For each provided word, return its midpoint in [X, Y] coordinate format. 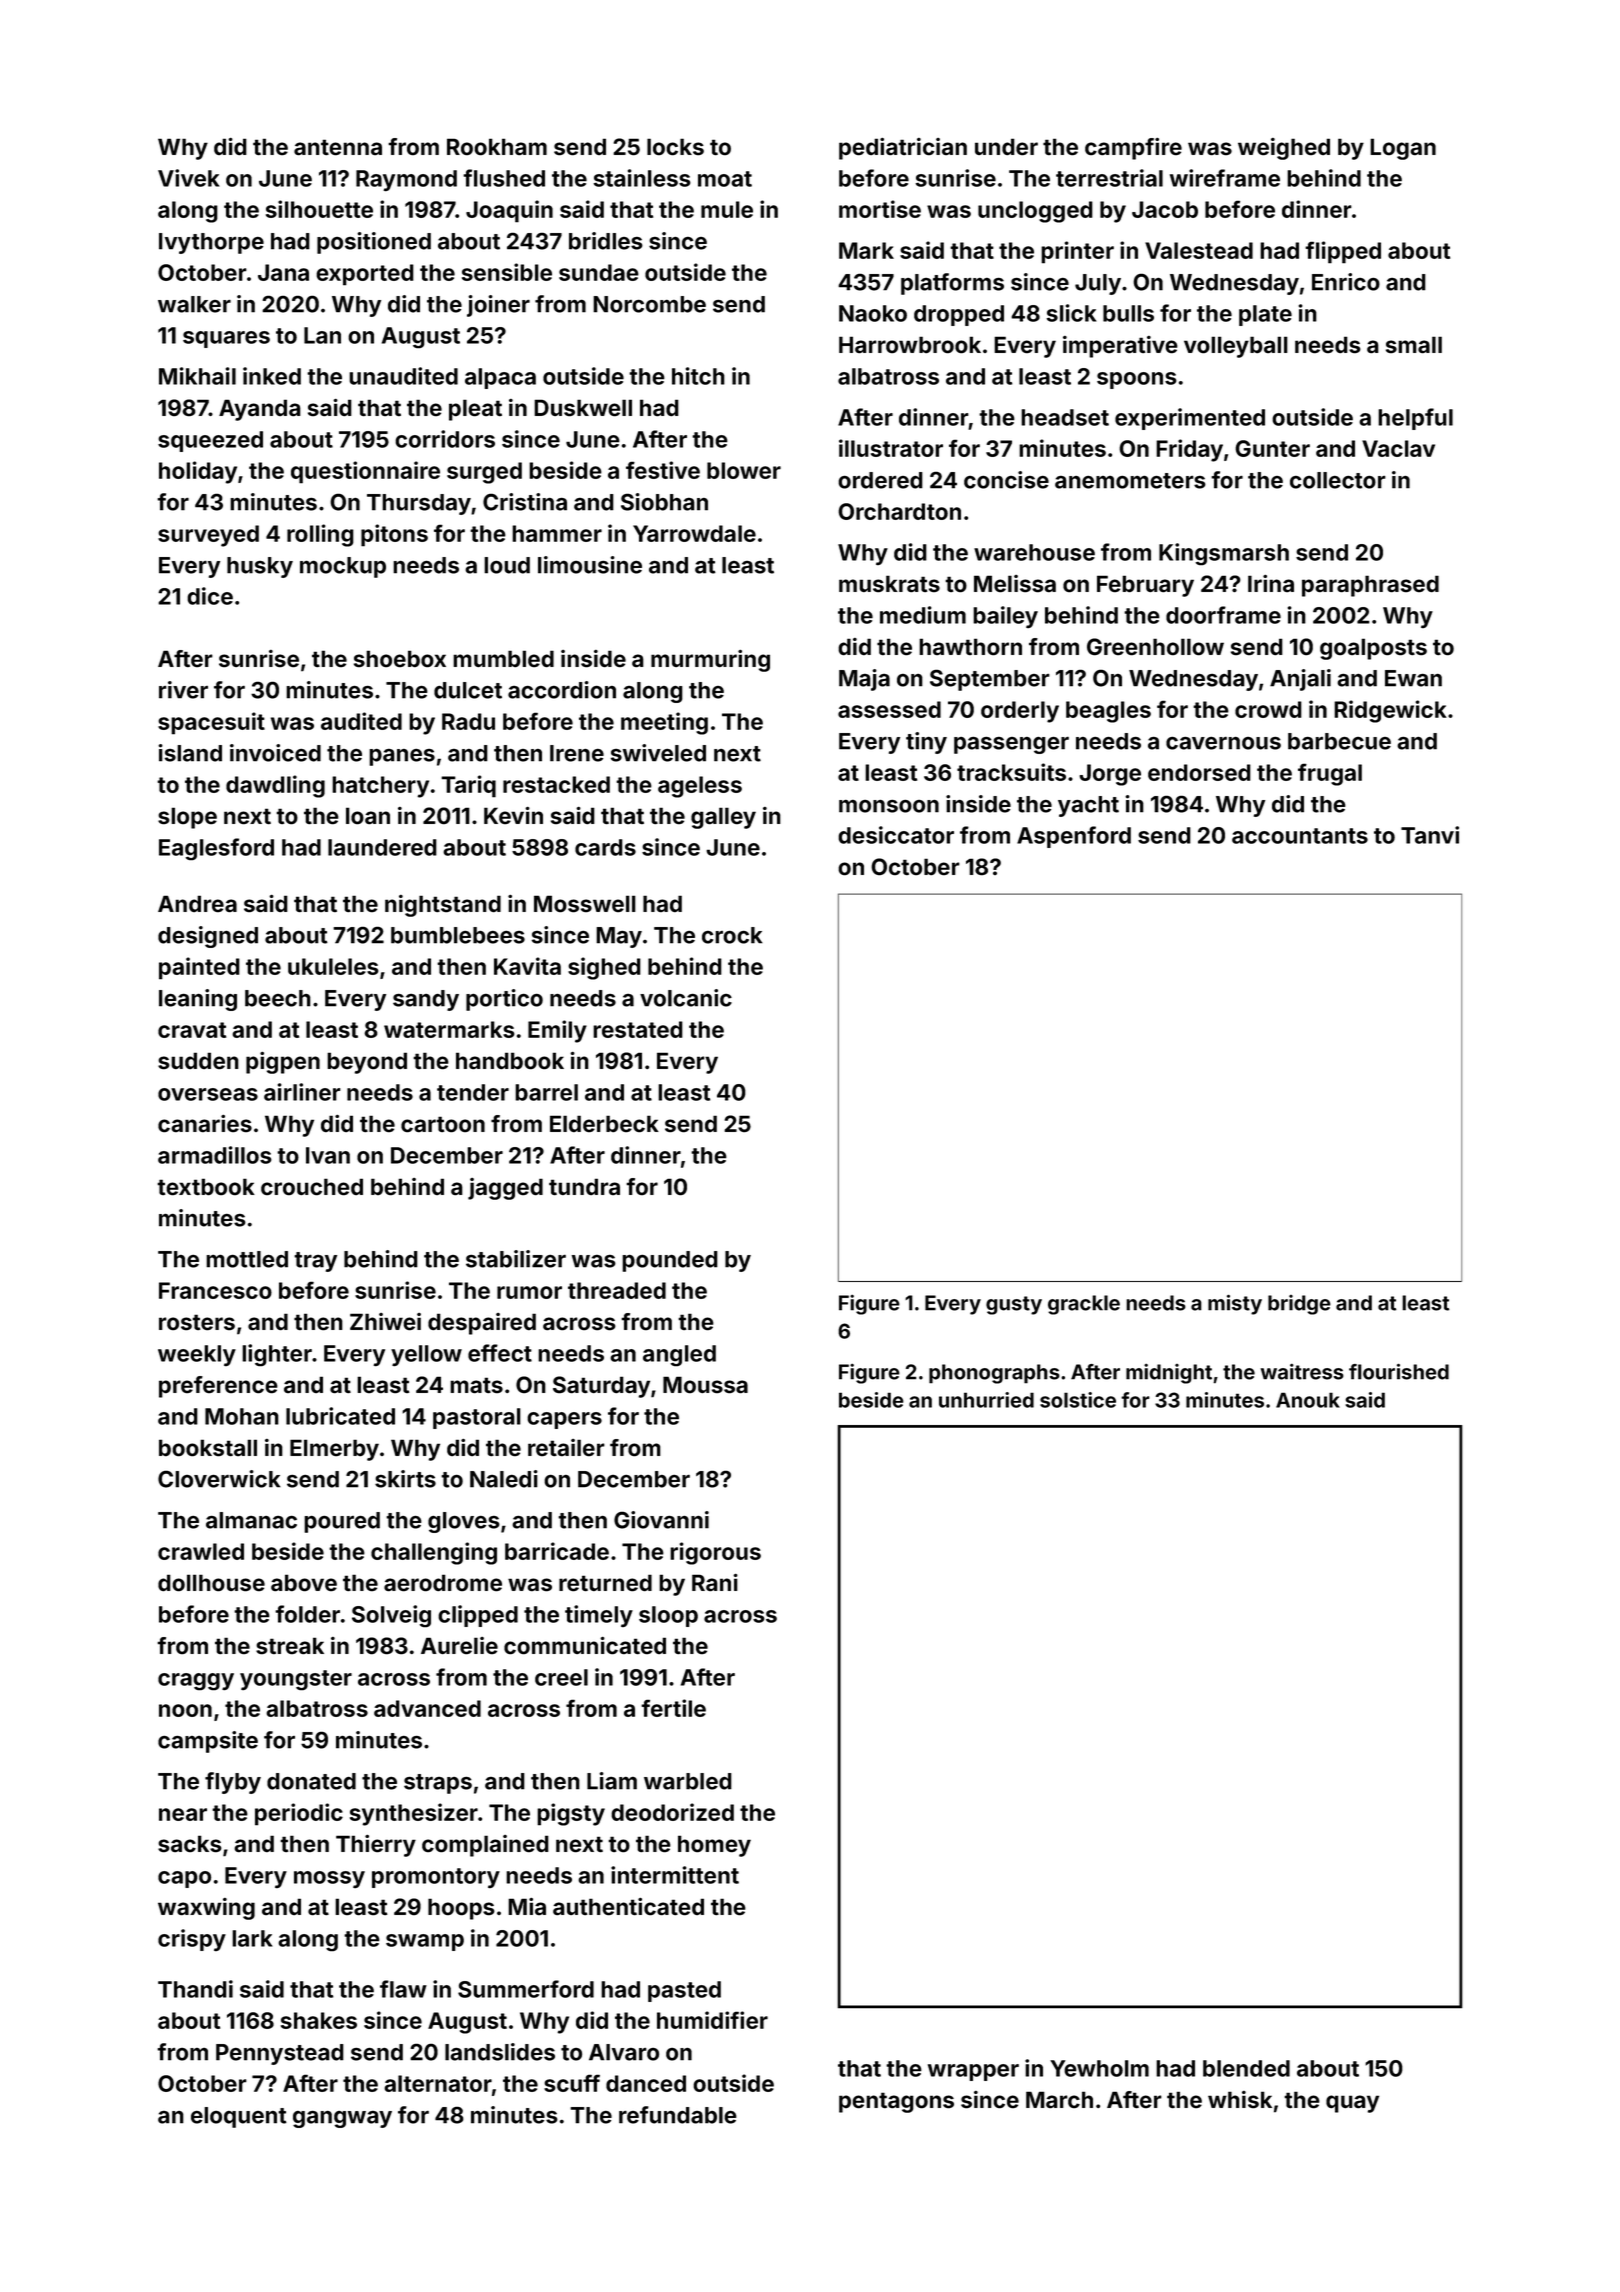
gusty [1014, 1305]
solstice [1078, 1400]
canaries [205, 1123]
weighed [1284, 149]
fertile [673, 1708]
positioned [374, 243]
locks [675, 147]
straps [438, 1784]
